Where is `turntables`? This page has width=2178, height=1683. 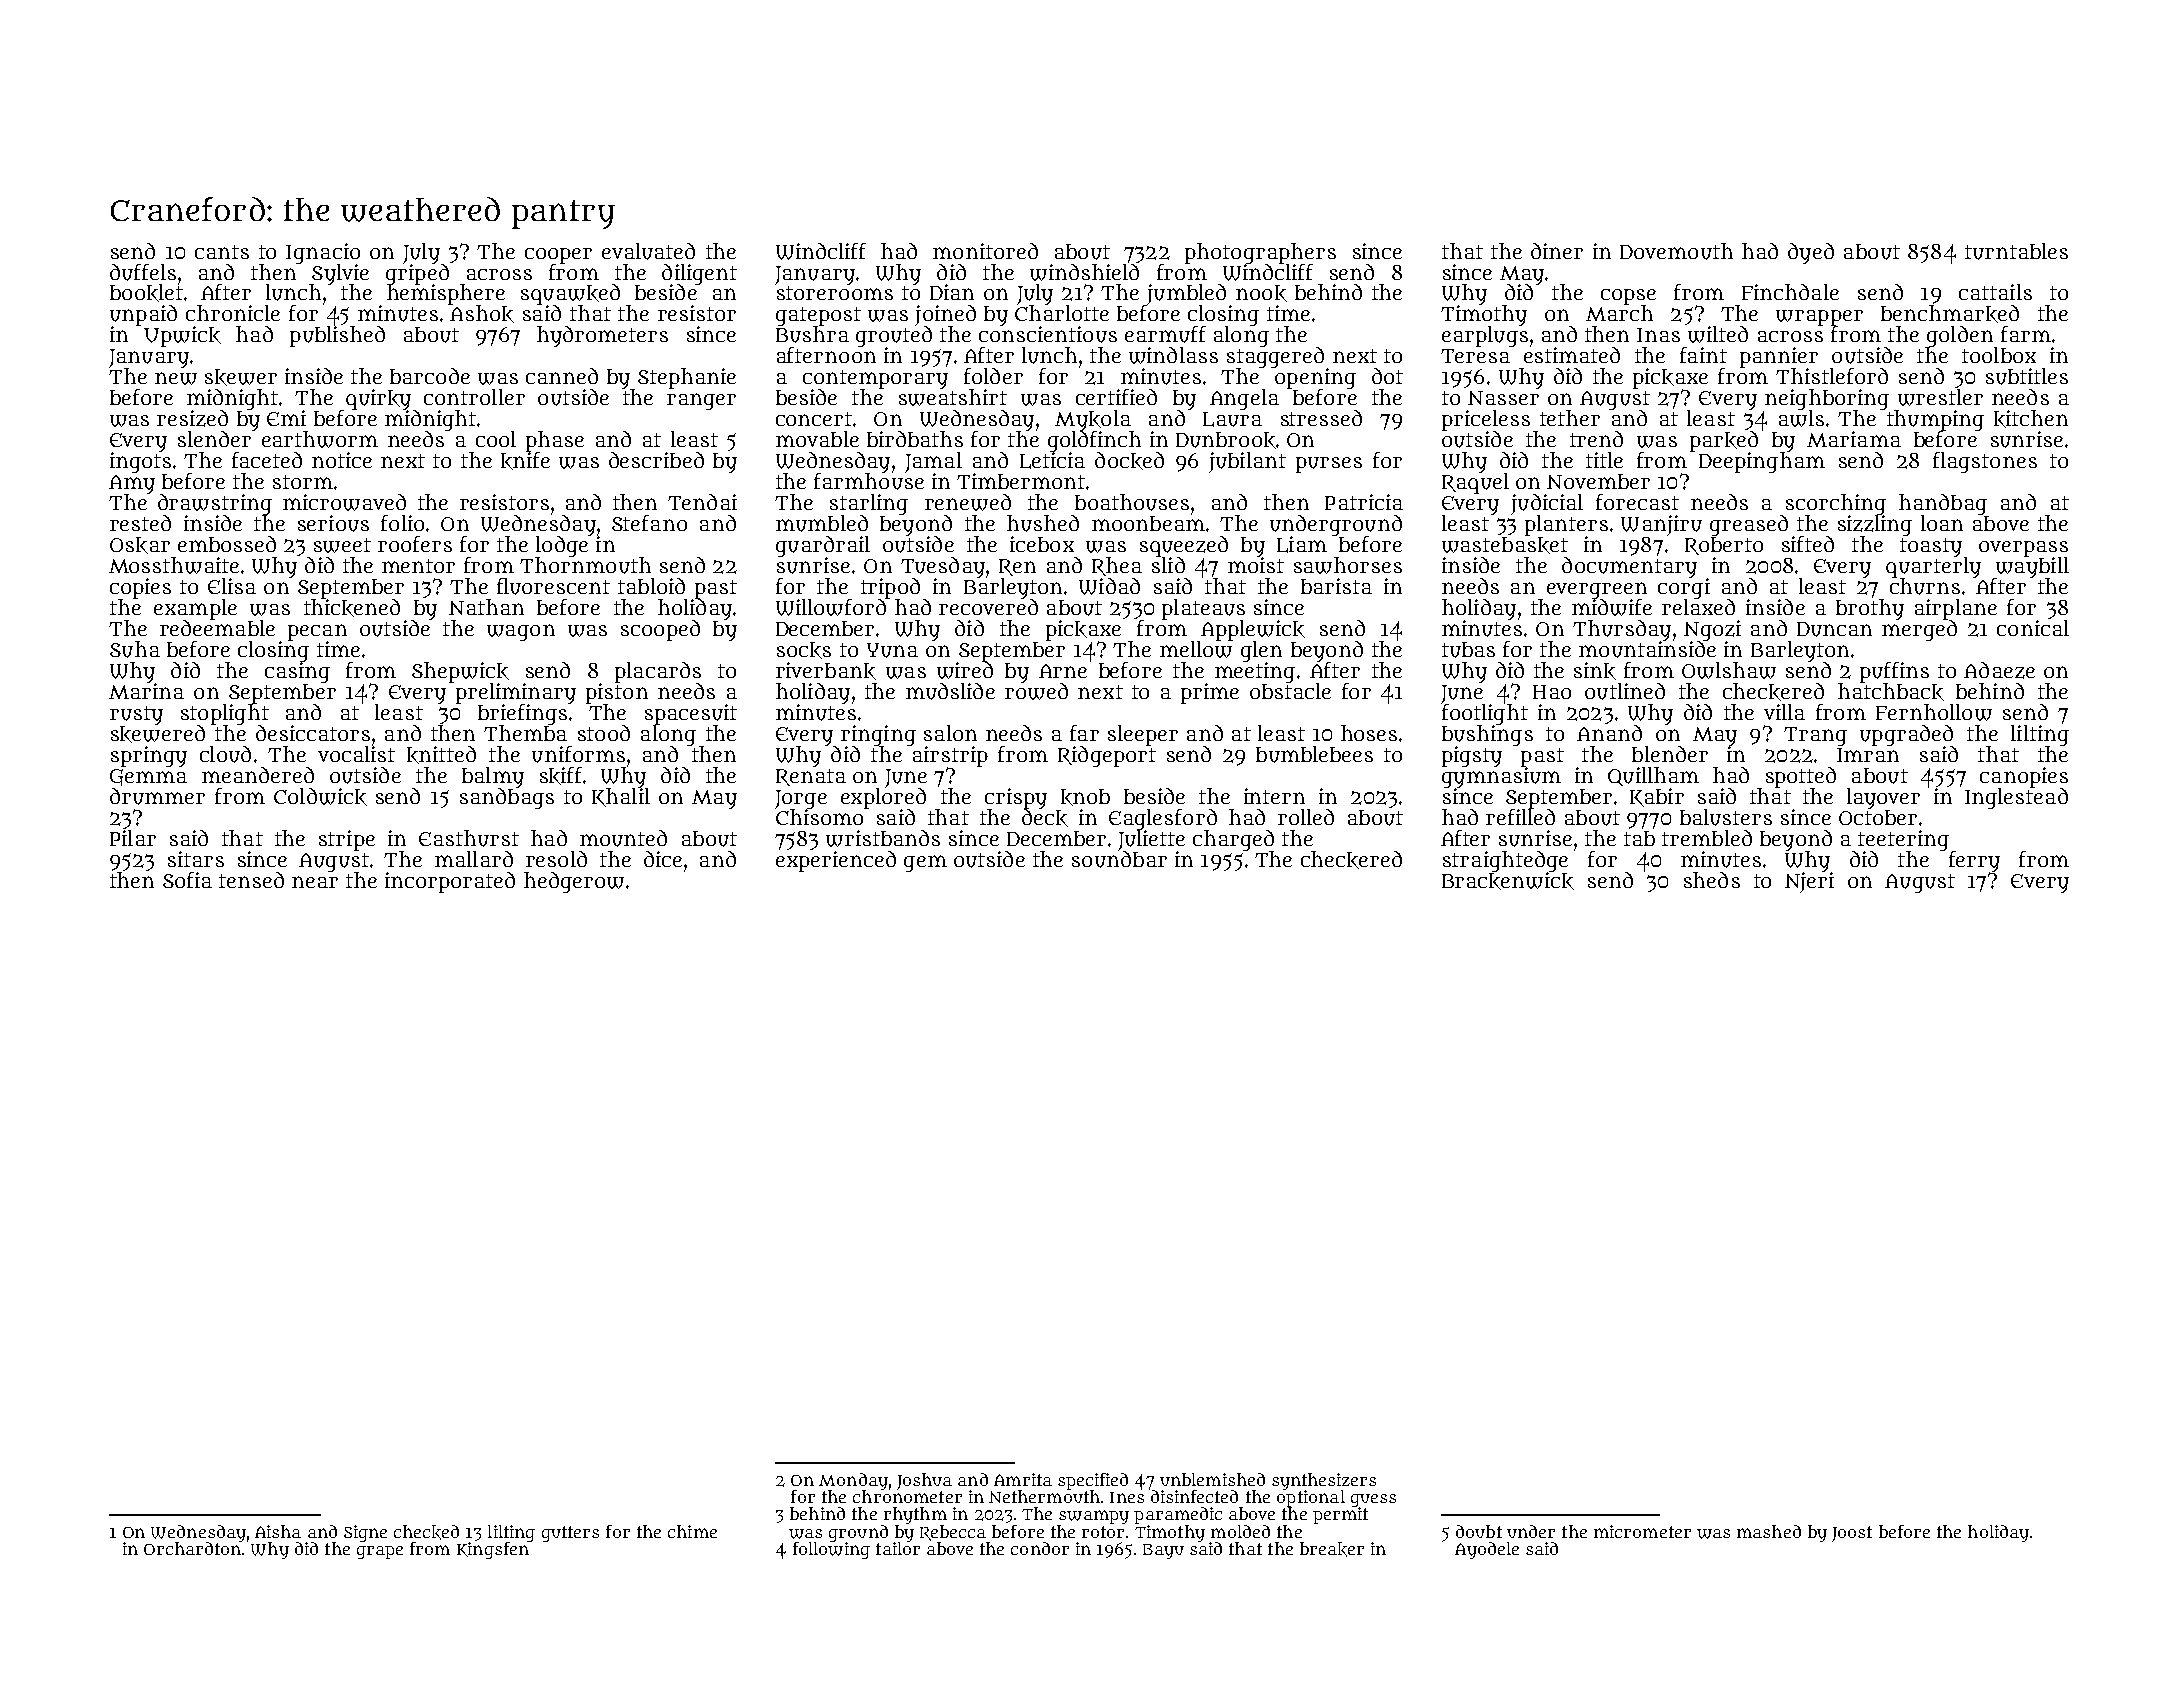 turntables is located at coordinates (2016, 251).
